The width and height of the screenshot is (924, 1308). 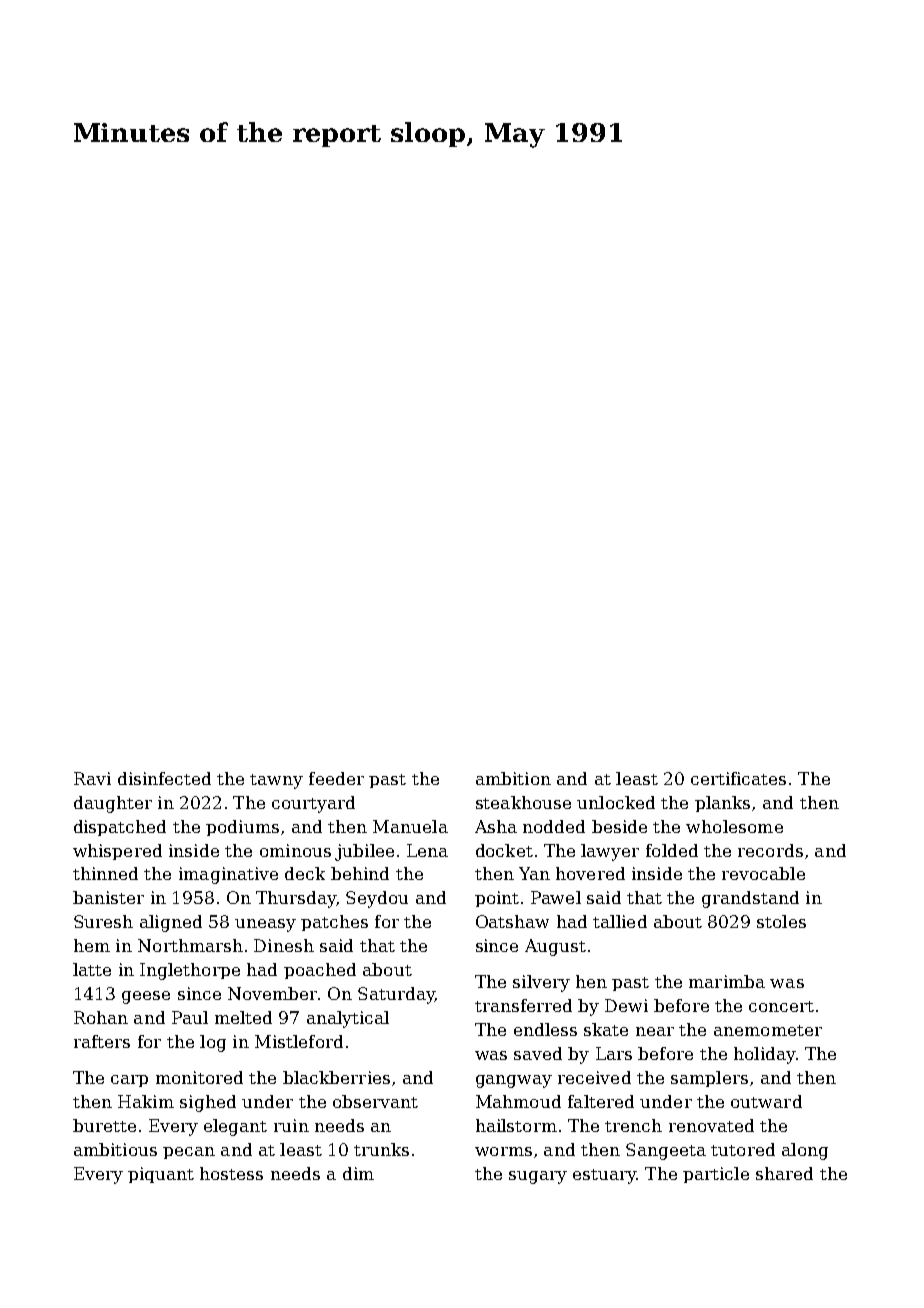 I want to click on disinfected, so click(x=164, y=778).
